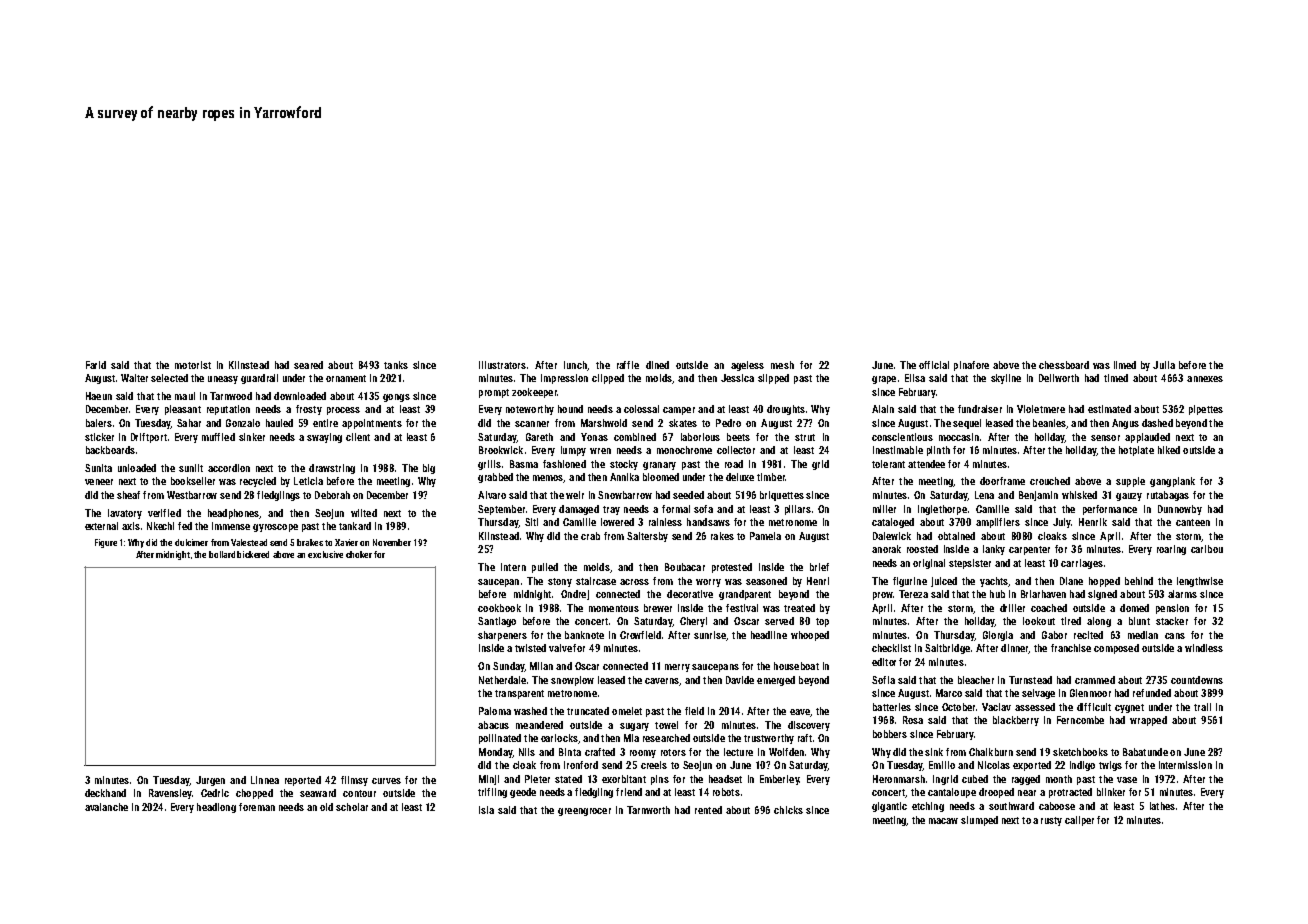 The height and width of the page is (924, 1308). Describe the element at coordinates (915, 378) in the page. I see `Elisa` at that location.
